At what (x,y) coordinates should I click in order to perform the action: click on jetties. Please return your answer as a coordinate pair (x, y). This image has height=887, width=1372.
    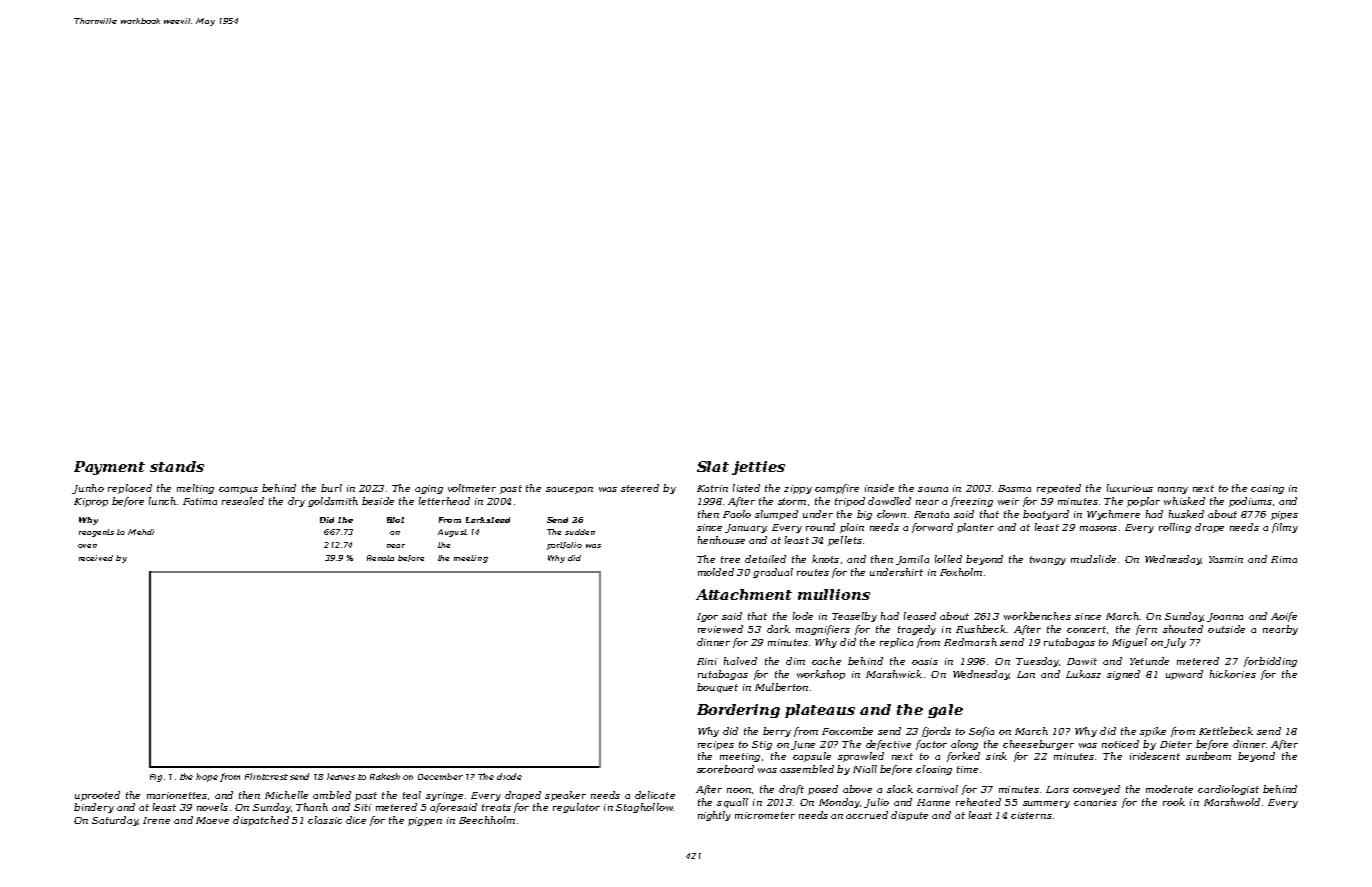
    Looking at the image, I should click on (758, 468).
